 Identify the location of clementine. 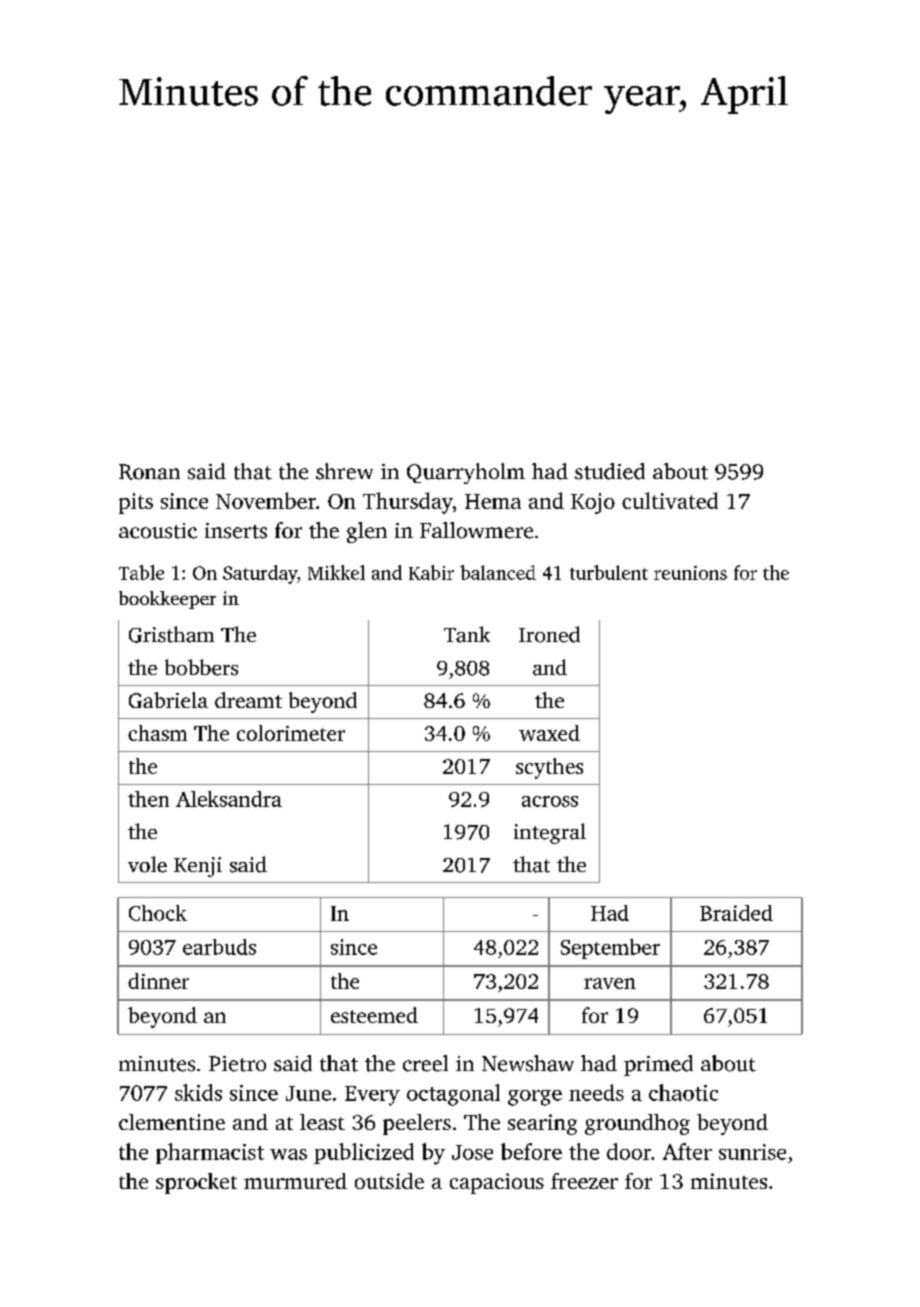
(172, 1122).
